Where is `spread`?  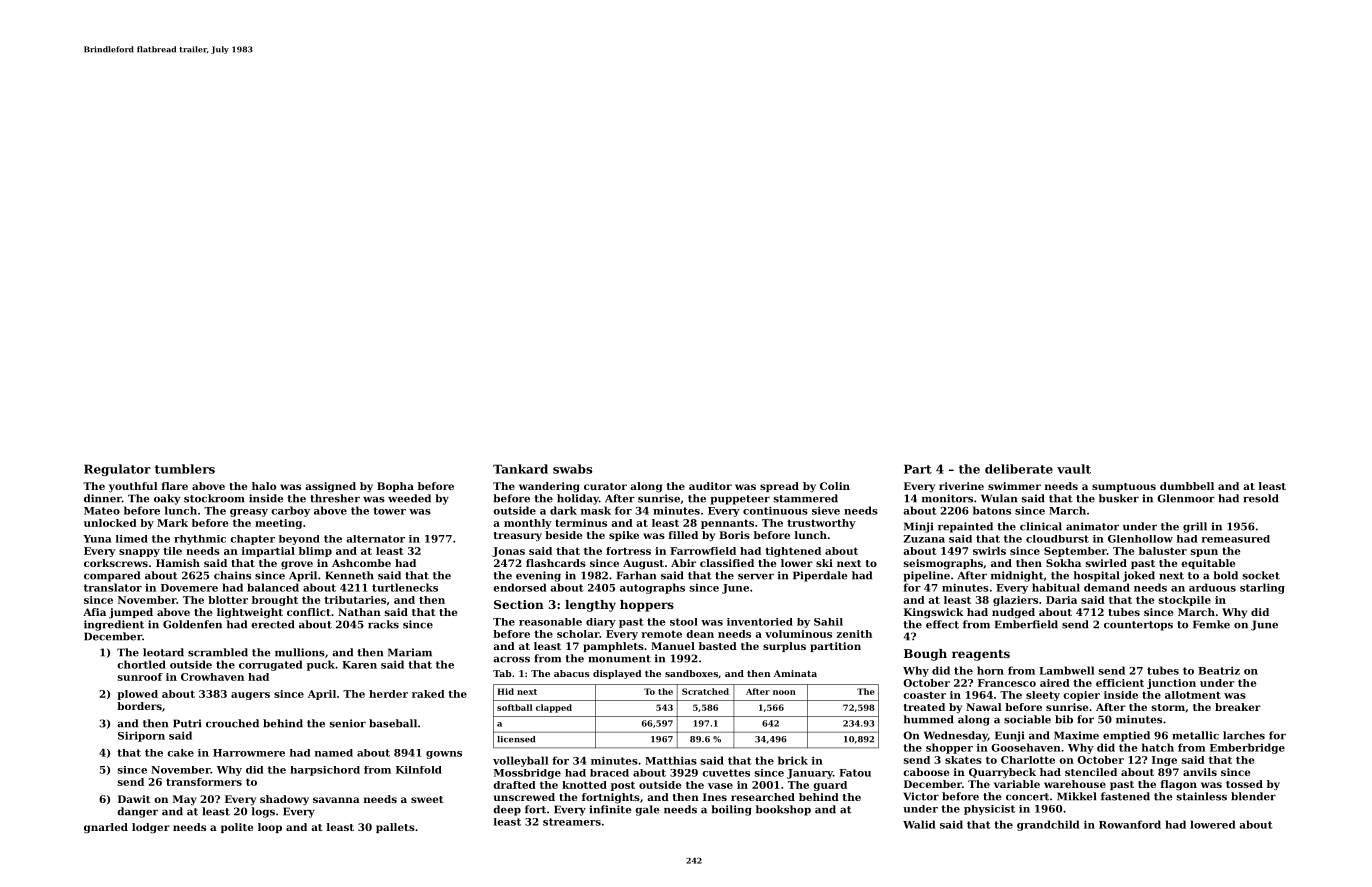 spread is located at coordinates (779, 487).
